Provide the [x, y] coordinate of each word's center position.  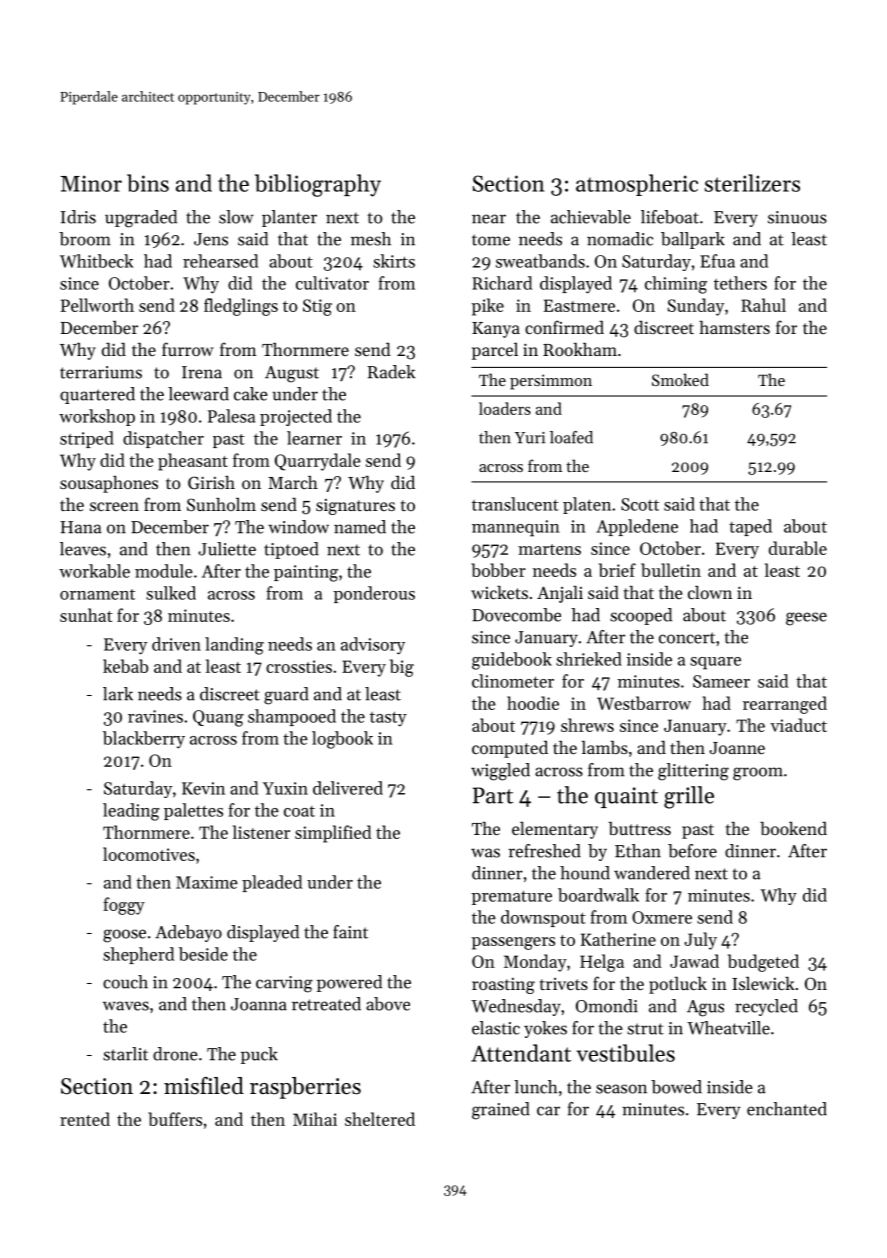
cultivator [332, 283]
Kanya [496, 330]
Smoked [680, 379]
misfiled [204, 1086]
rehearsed [220, 261]
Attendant [521, 1053]
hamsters [734, 327]
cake [251, 394]
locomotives [149, 854]
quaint [626, 797]
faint [350, 932]
